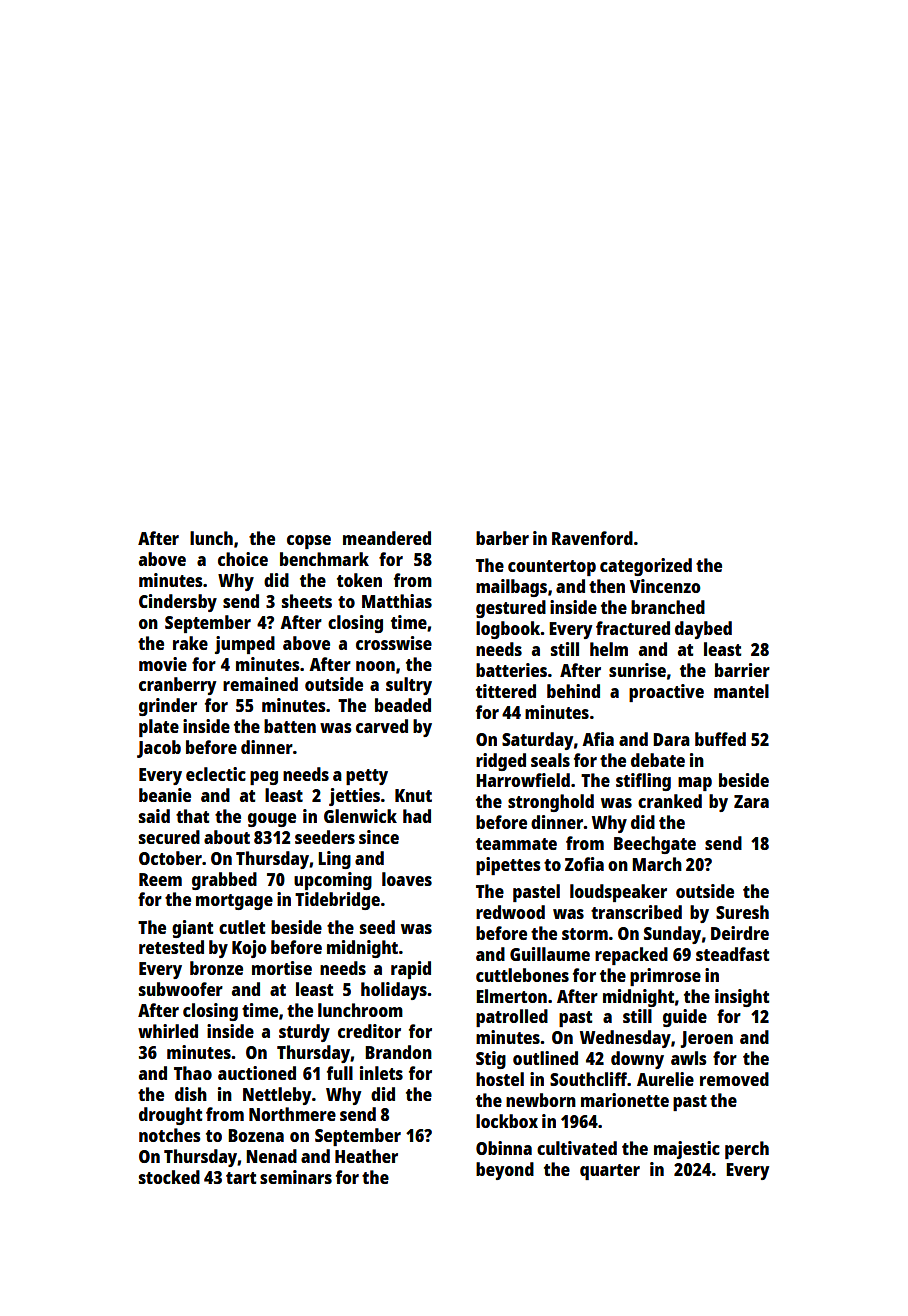  What do you see at coordinates (160, 879) in the screenshot?
I see `Reem` at bounding box center [160, 879].
